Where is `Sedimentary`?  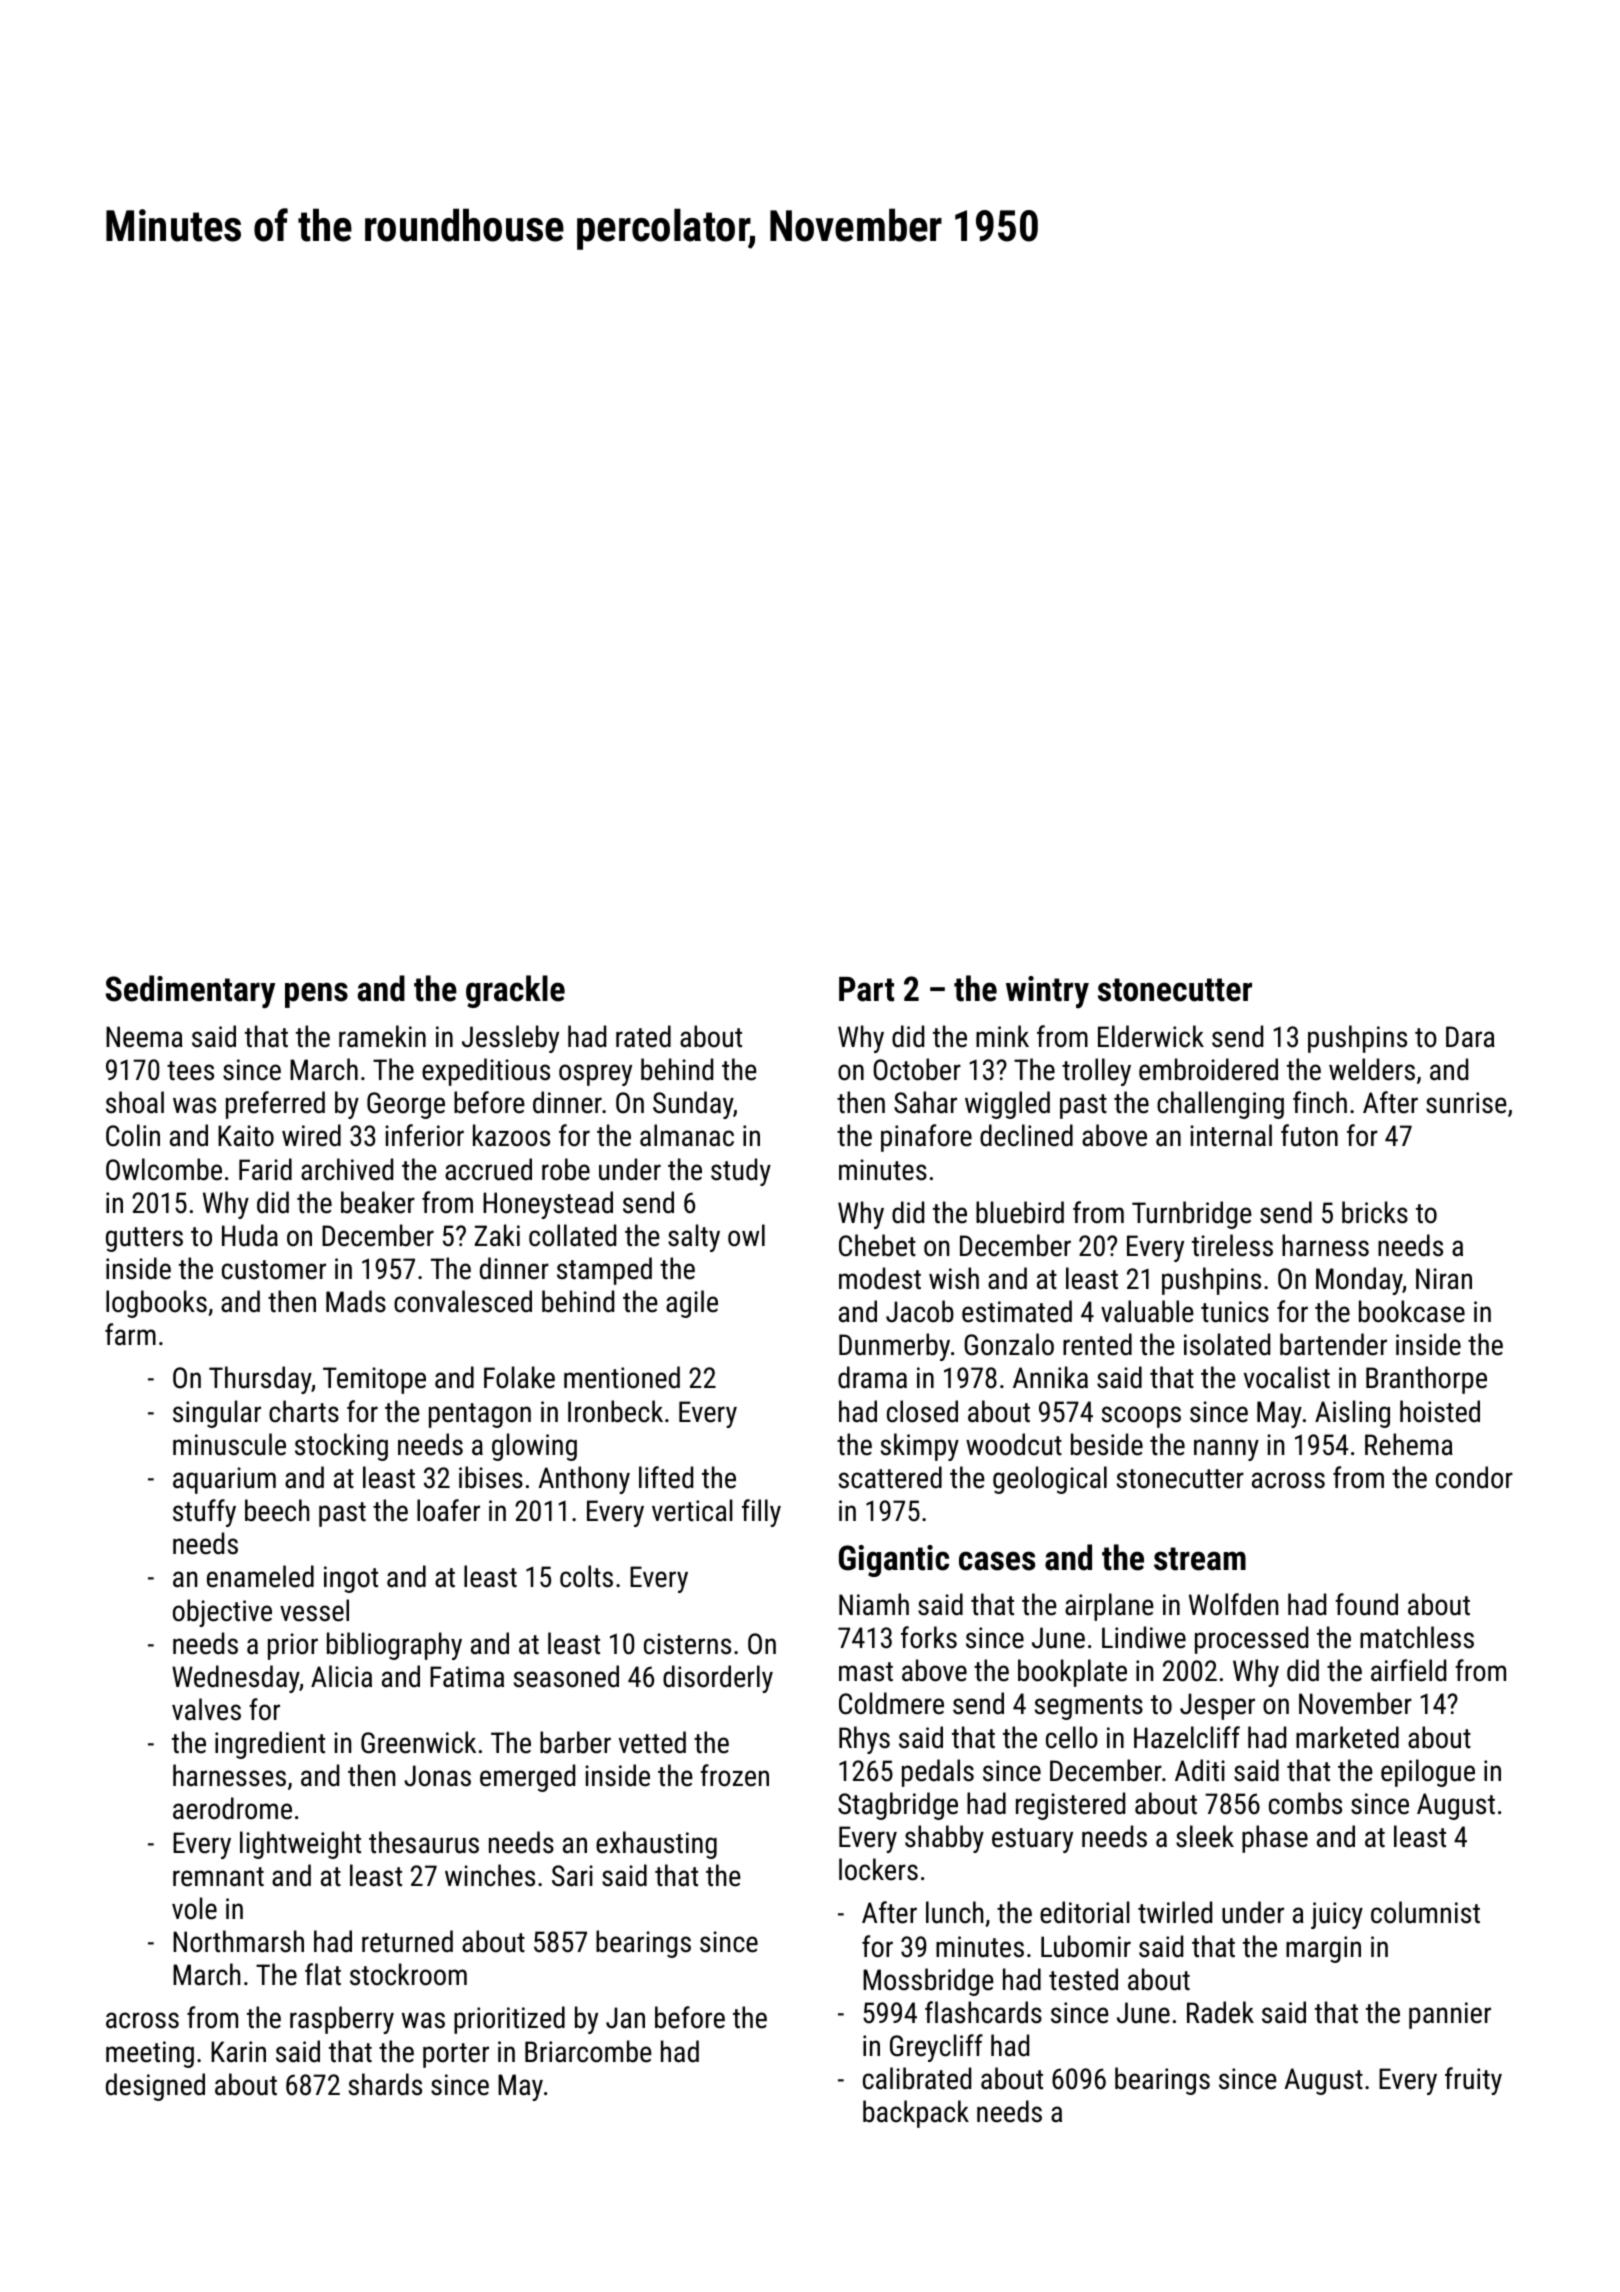
Sedimentary is located at coordinates (190, 991).
